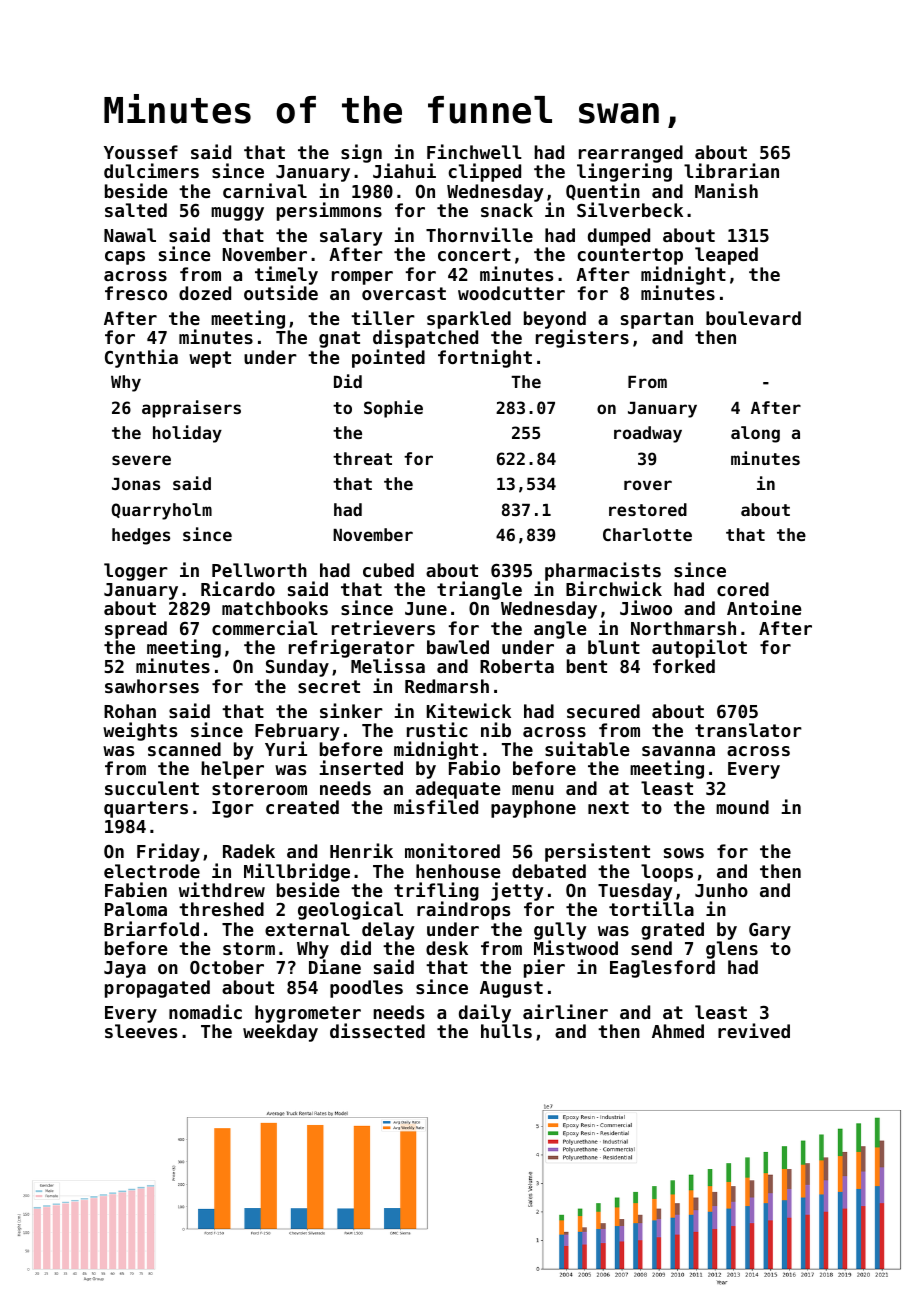  I want to click on nomadic, so click(205, 1011).
